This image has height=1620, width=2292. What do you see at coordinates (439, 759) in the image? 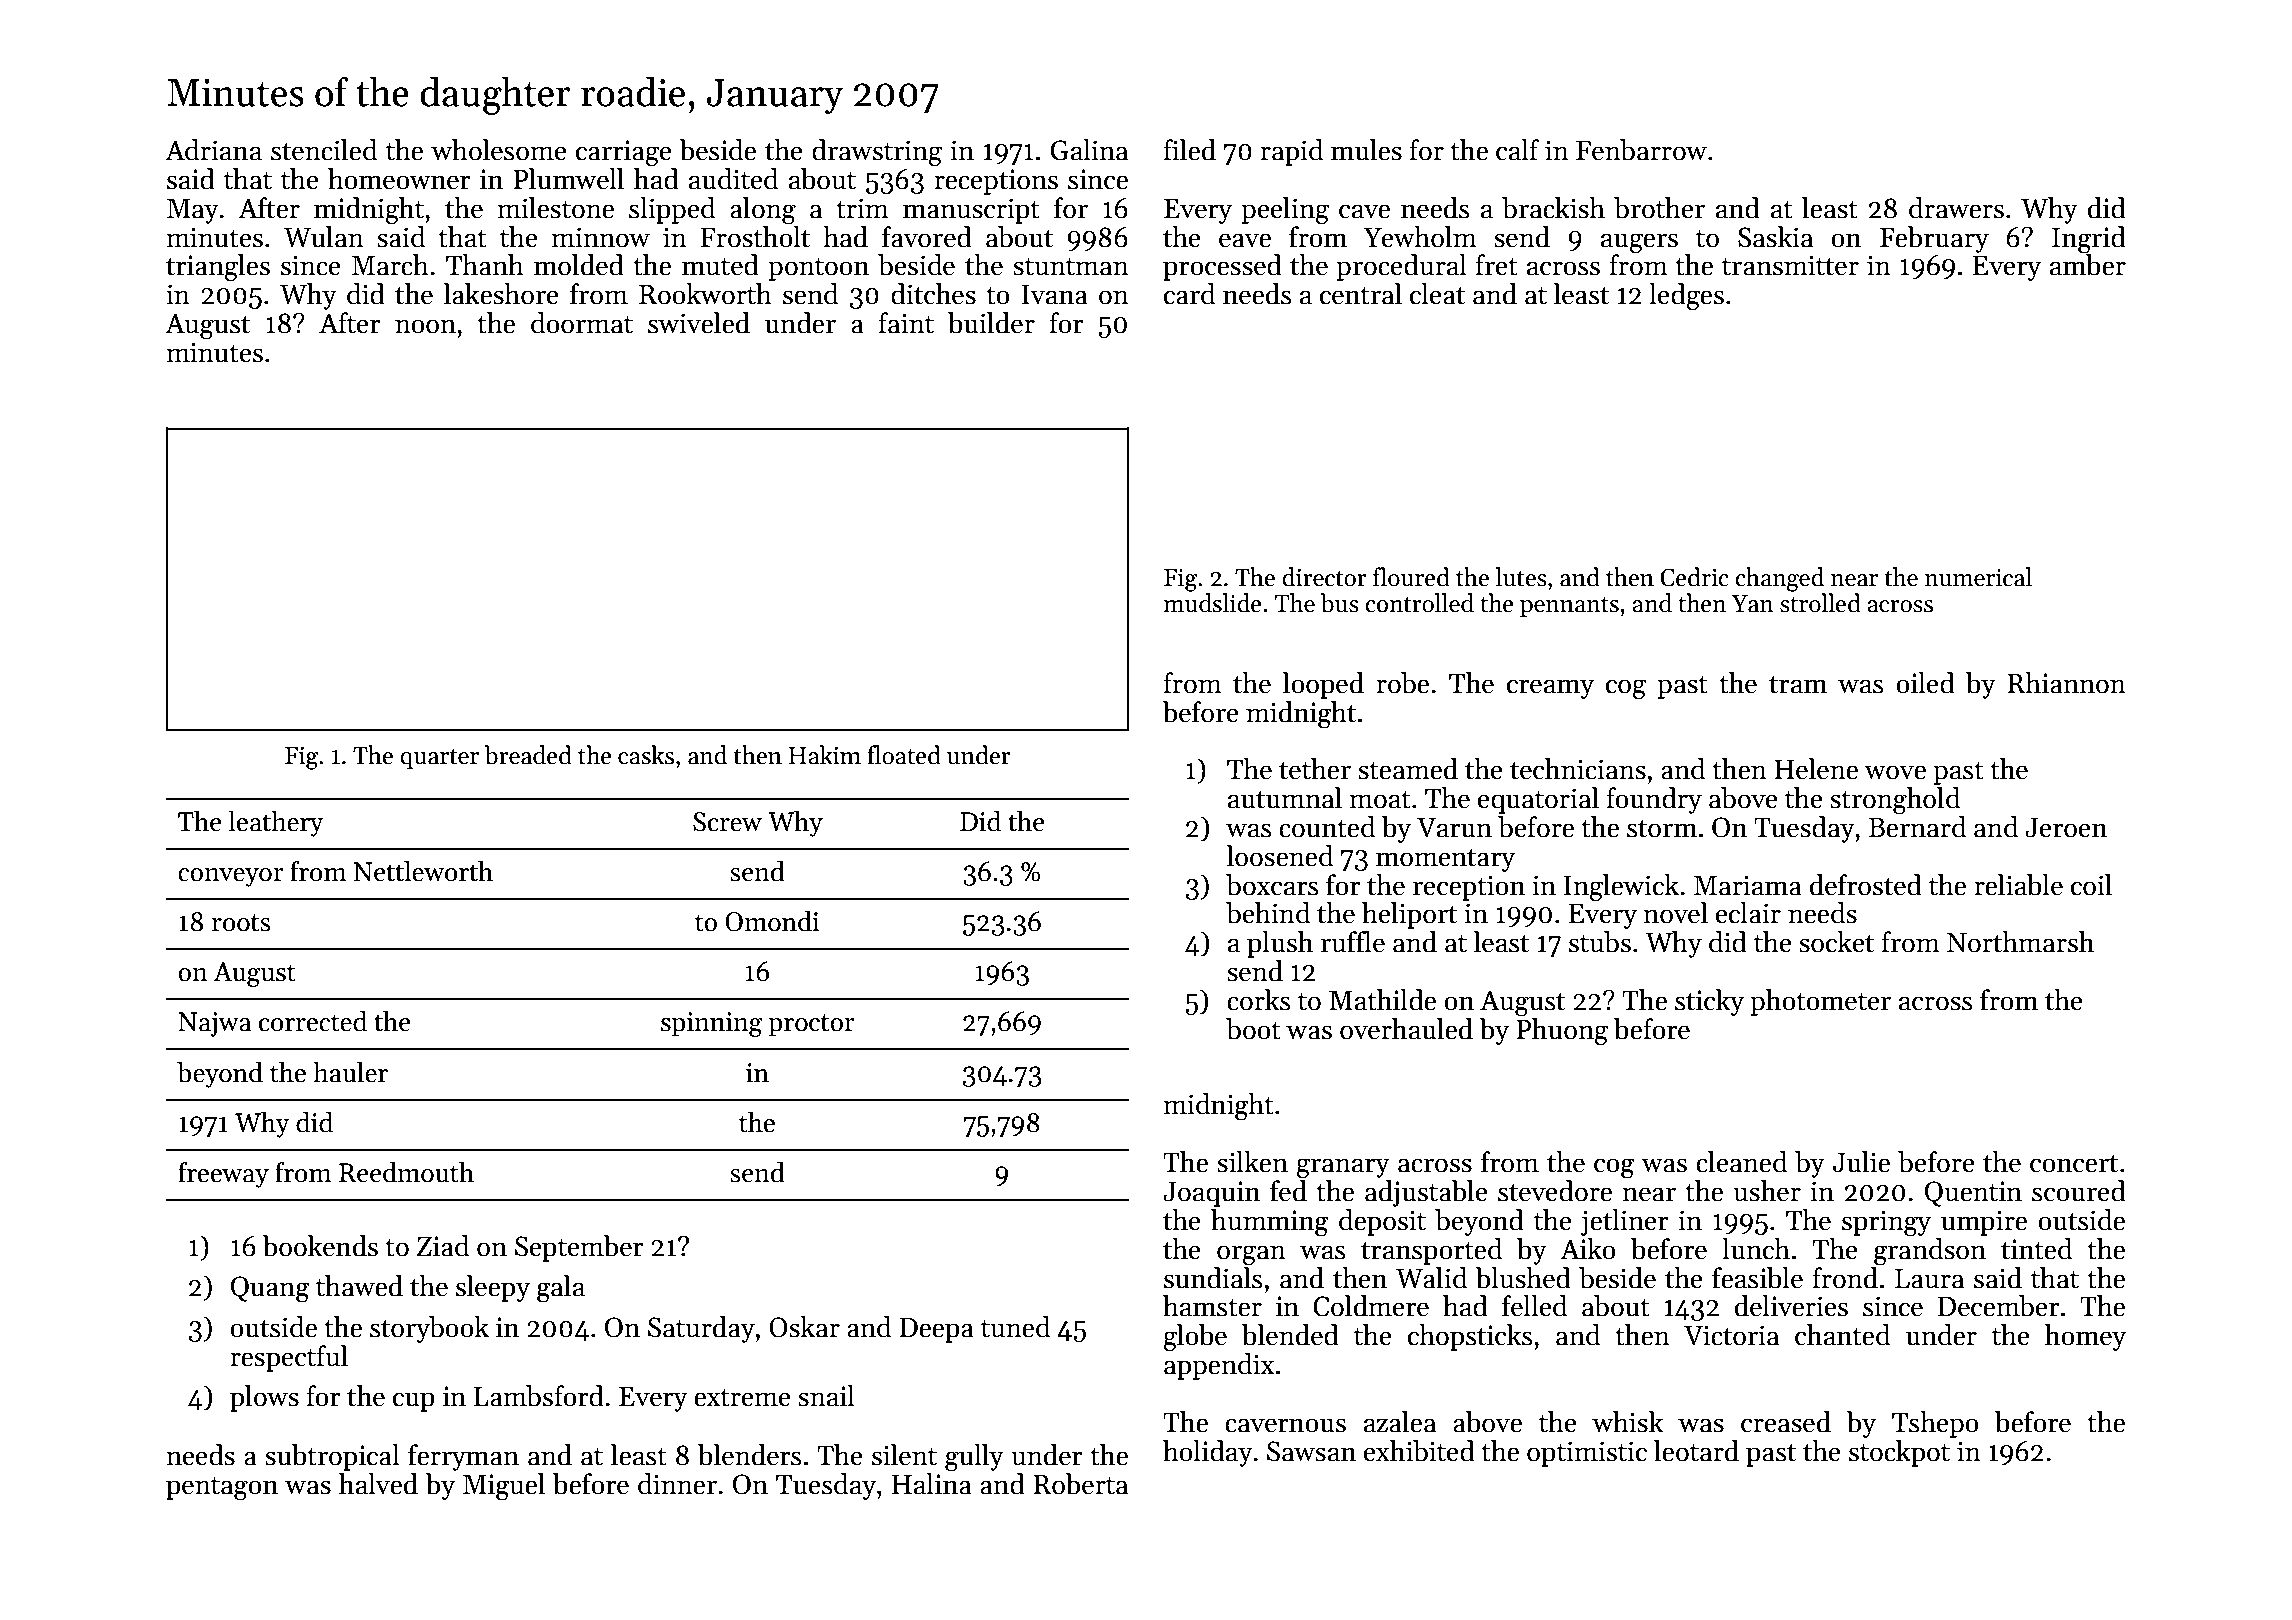
I see `quarter` at bounding box center [439, 759].
